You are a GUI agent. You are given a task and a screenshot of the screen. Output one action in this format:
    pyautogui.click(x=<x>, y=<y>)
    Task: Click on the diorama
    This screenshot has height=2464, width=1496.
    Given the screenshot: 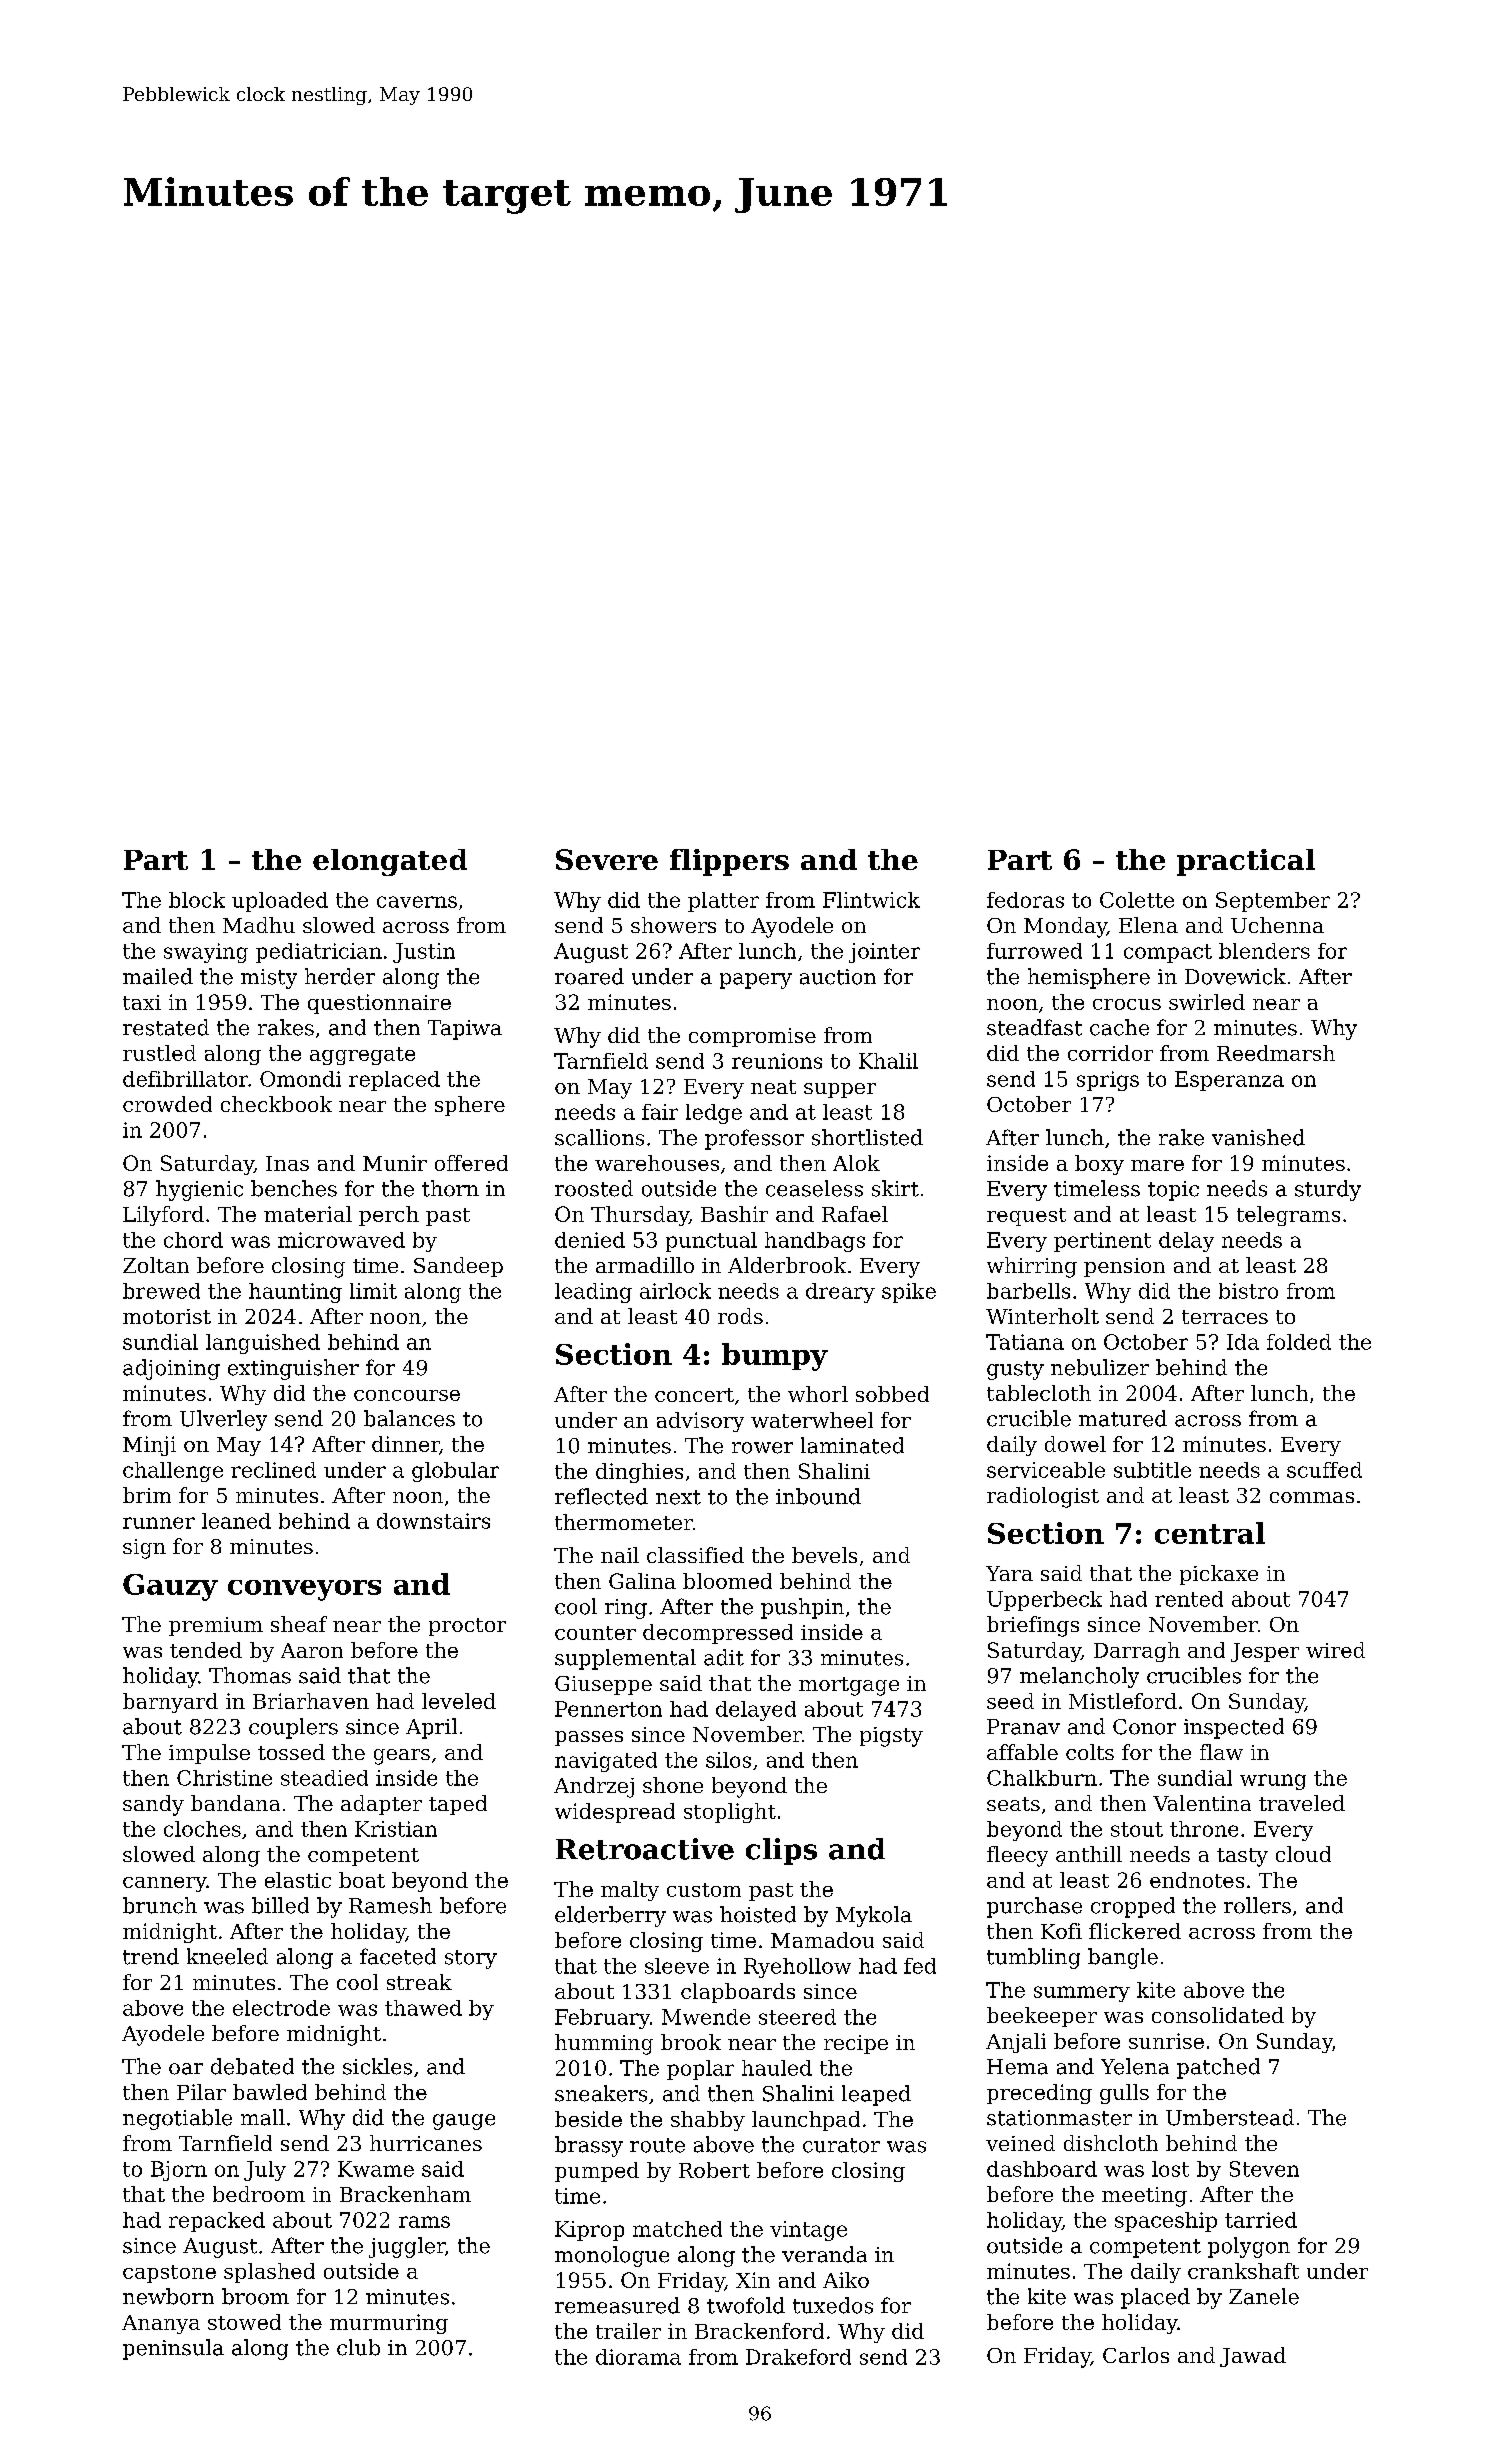 What is the action you would take?
    pyautogui.click(x=638, y=2357)
